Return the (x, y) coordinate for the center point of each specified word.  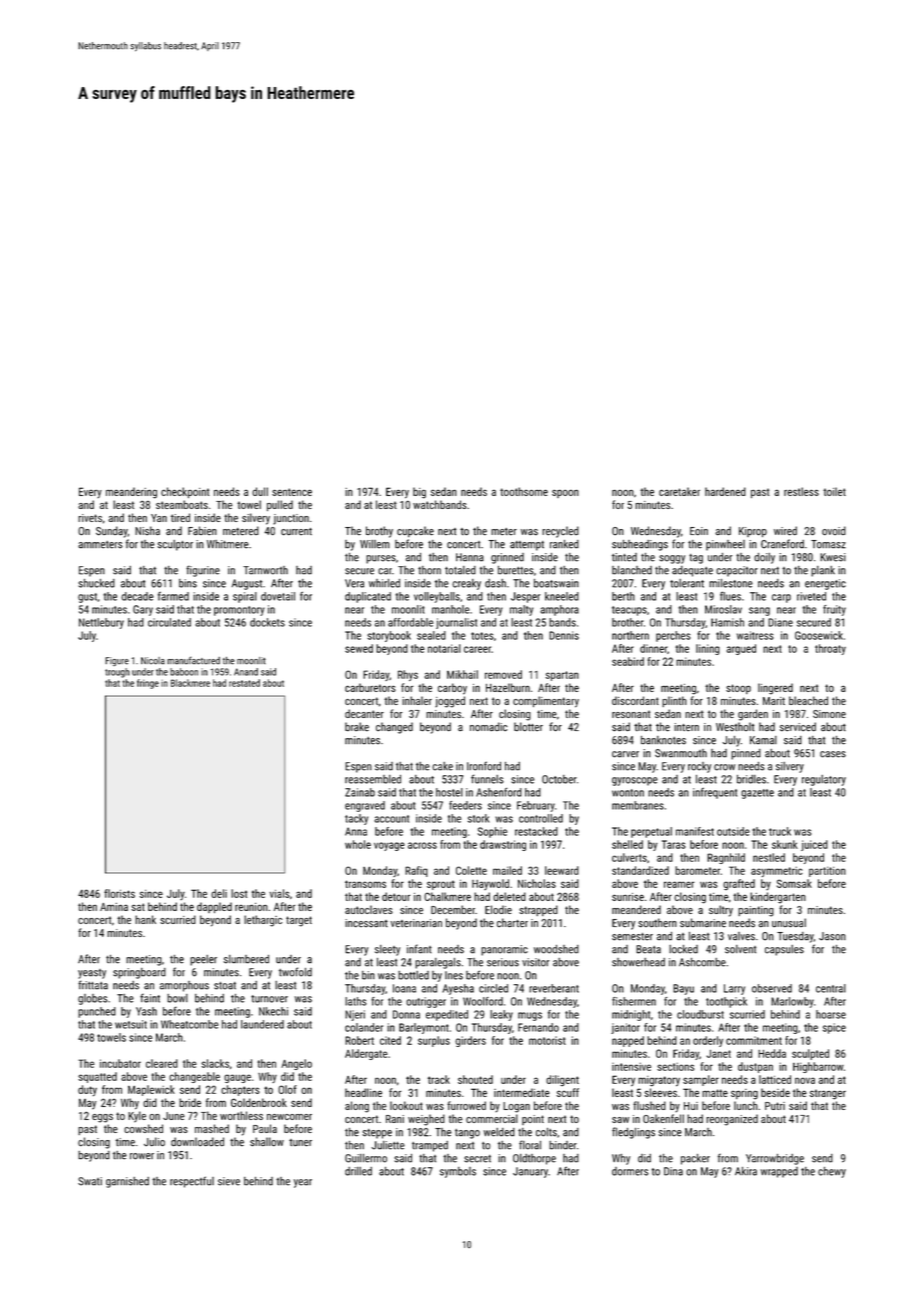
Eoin (699, 531)
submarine (703, 923)
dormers (630, 1171)
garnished (127, 1182)
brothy (379, 532)
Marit (774, 701)
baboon (184, 672)
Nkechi (273, 1011)
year (303, 1183)
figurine (203, 571)
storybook (389, 636)
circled (493, 988)
